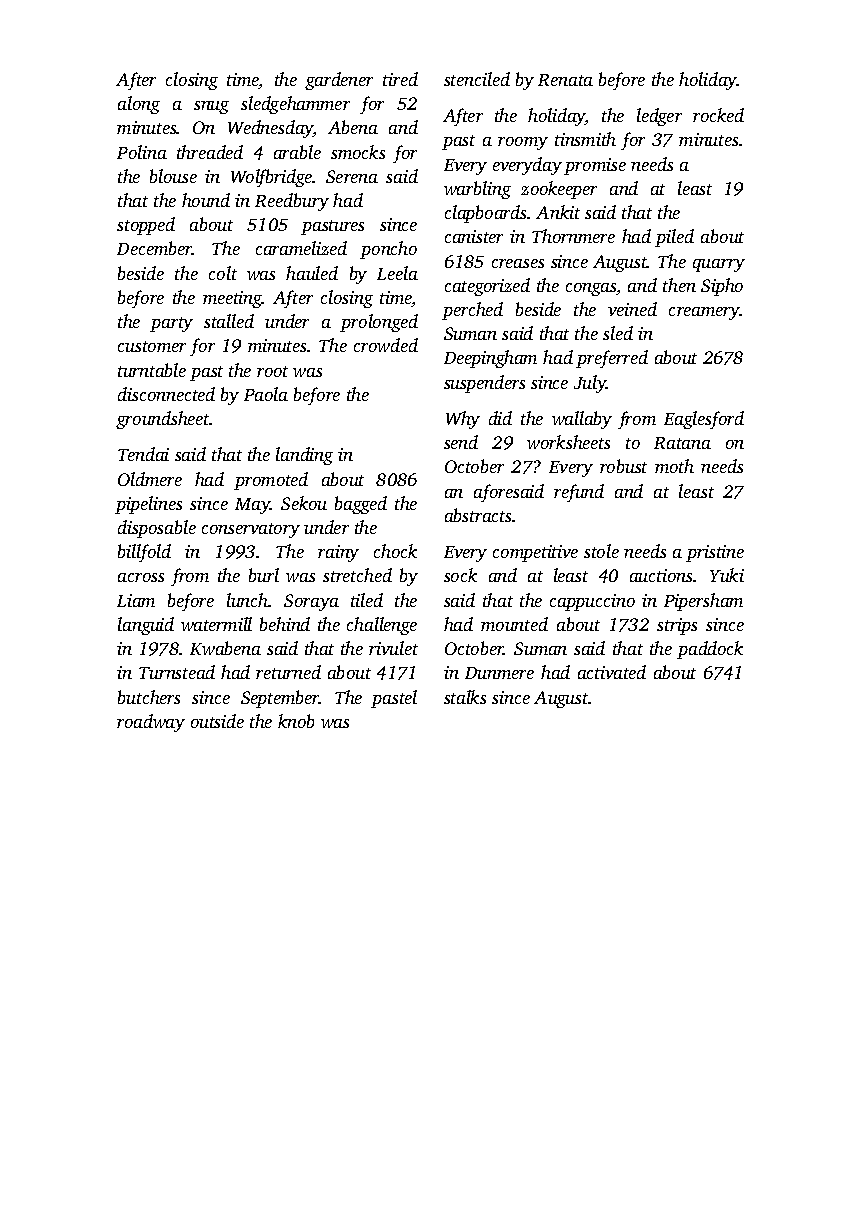 Image resolution: width=862 pixels, height=1223 pixels. Describe the element at coordinates (500, 418) in the page. I see `did` at that location.
